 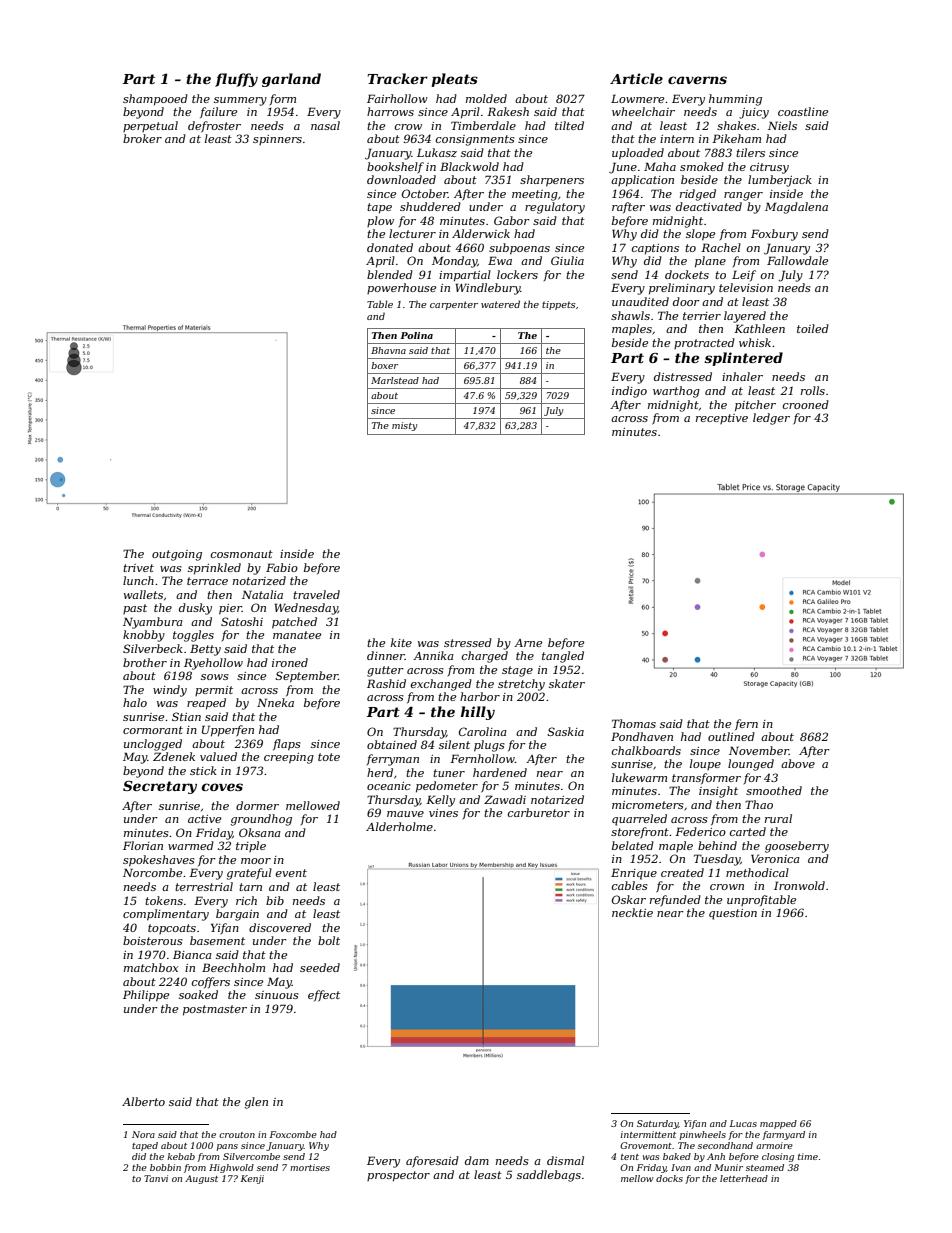 I want to click on glen, so click(x=256, y=1103).
